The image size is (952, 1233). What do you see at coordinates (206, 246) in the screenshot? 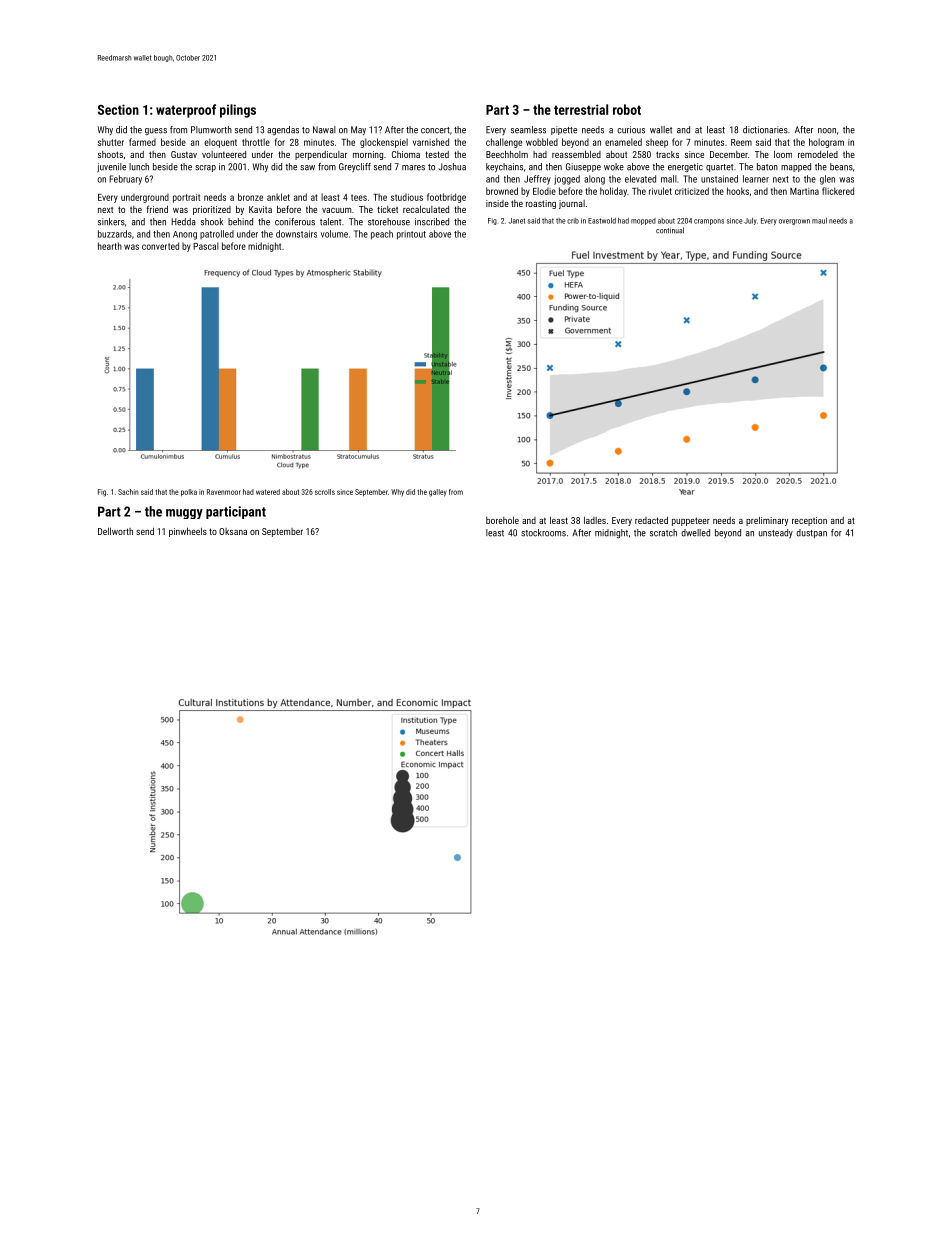
I see `Pascal` at bounding box center [206, 246].
